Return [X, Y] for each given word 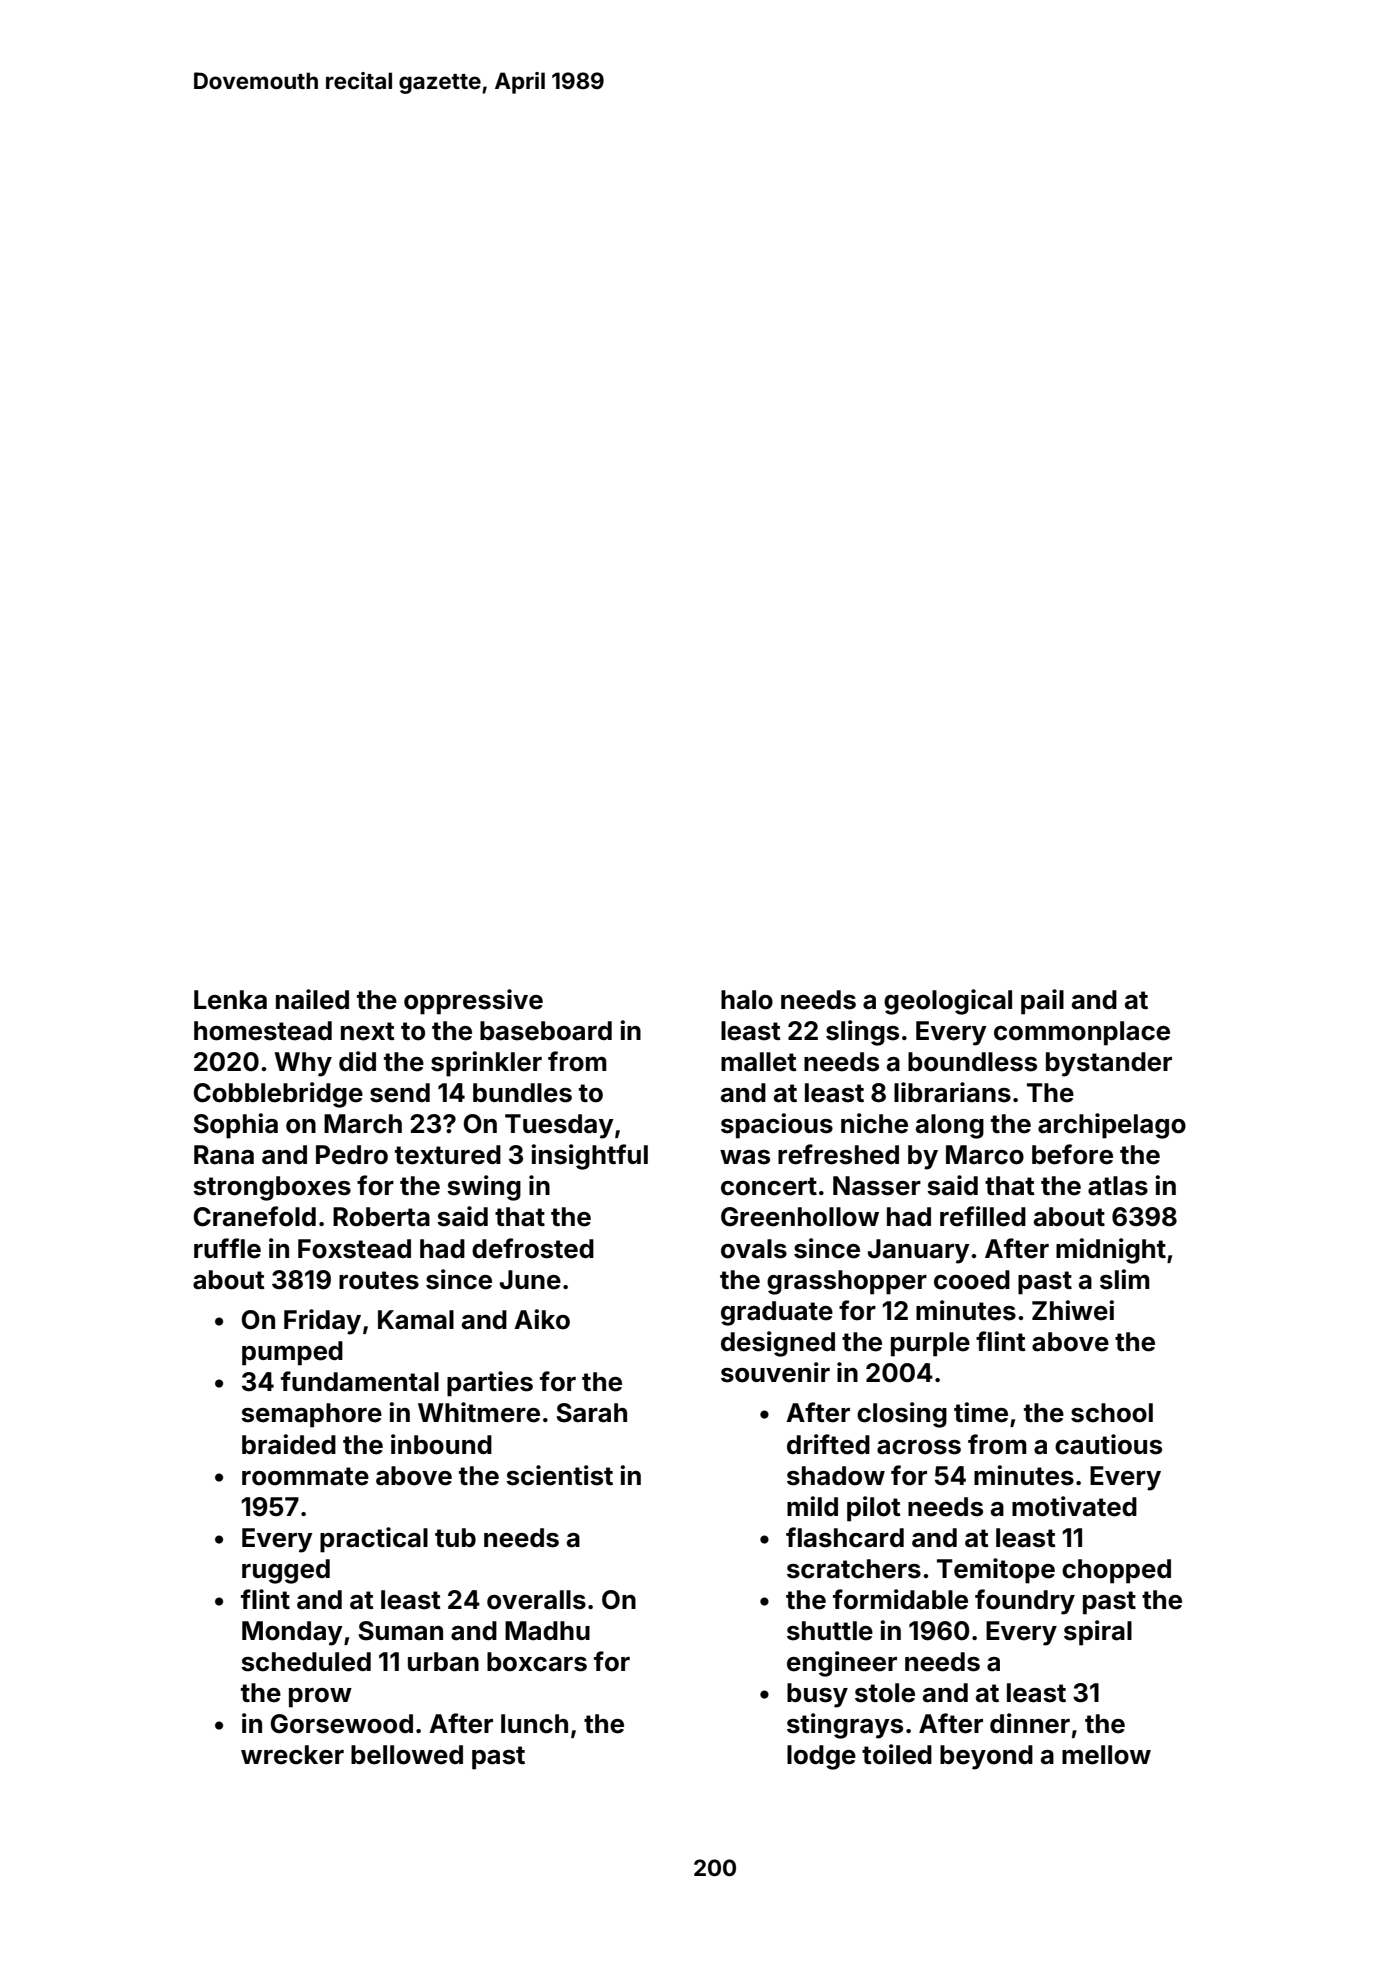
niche [874, 1123]
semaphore [311, 1415]
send [400, 1093]
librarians [952, 1092]
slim [1125, 1279]
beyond [986, 1757]
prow [320, 1698]
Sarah [591, 1413]
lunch [534, 1724]
